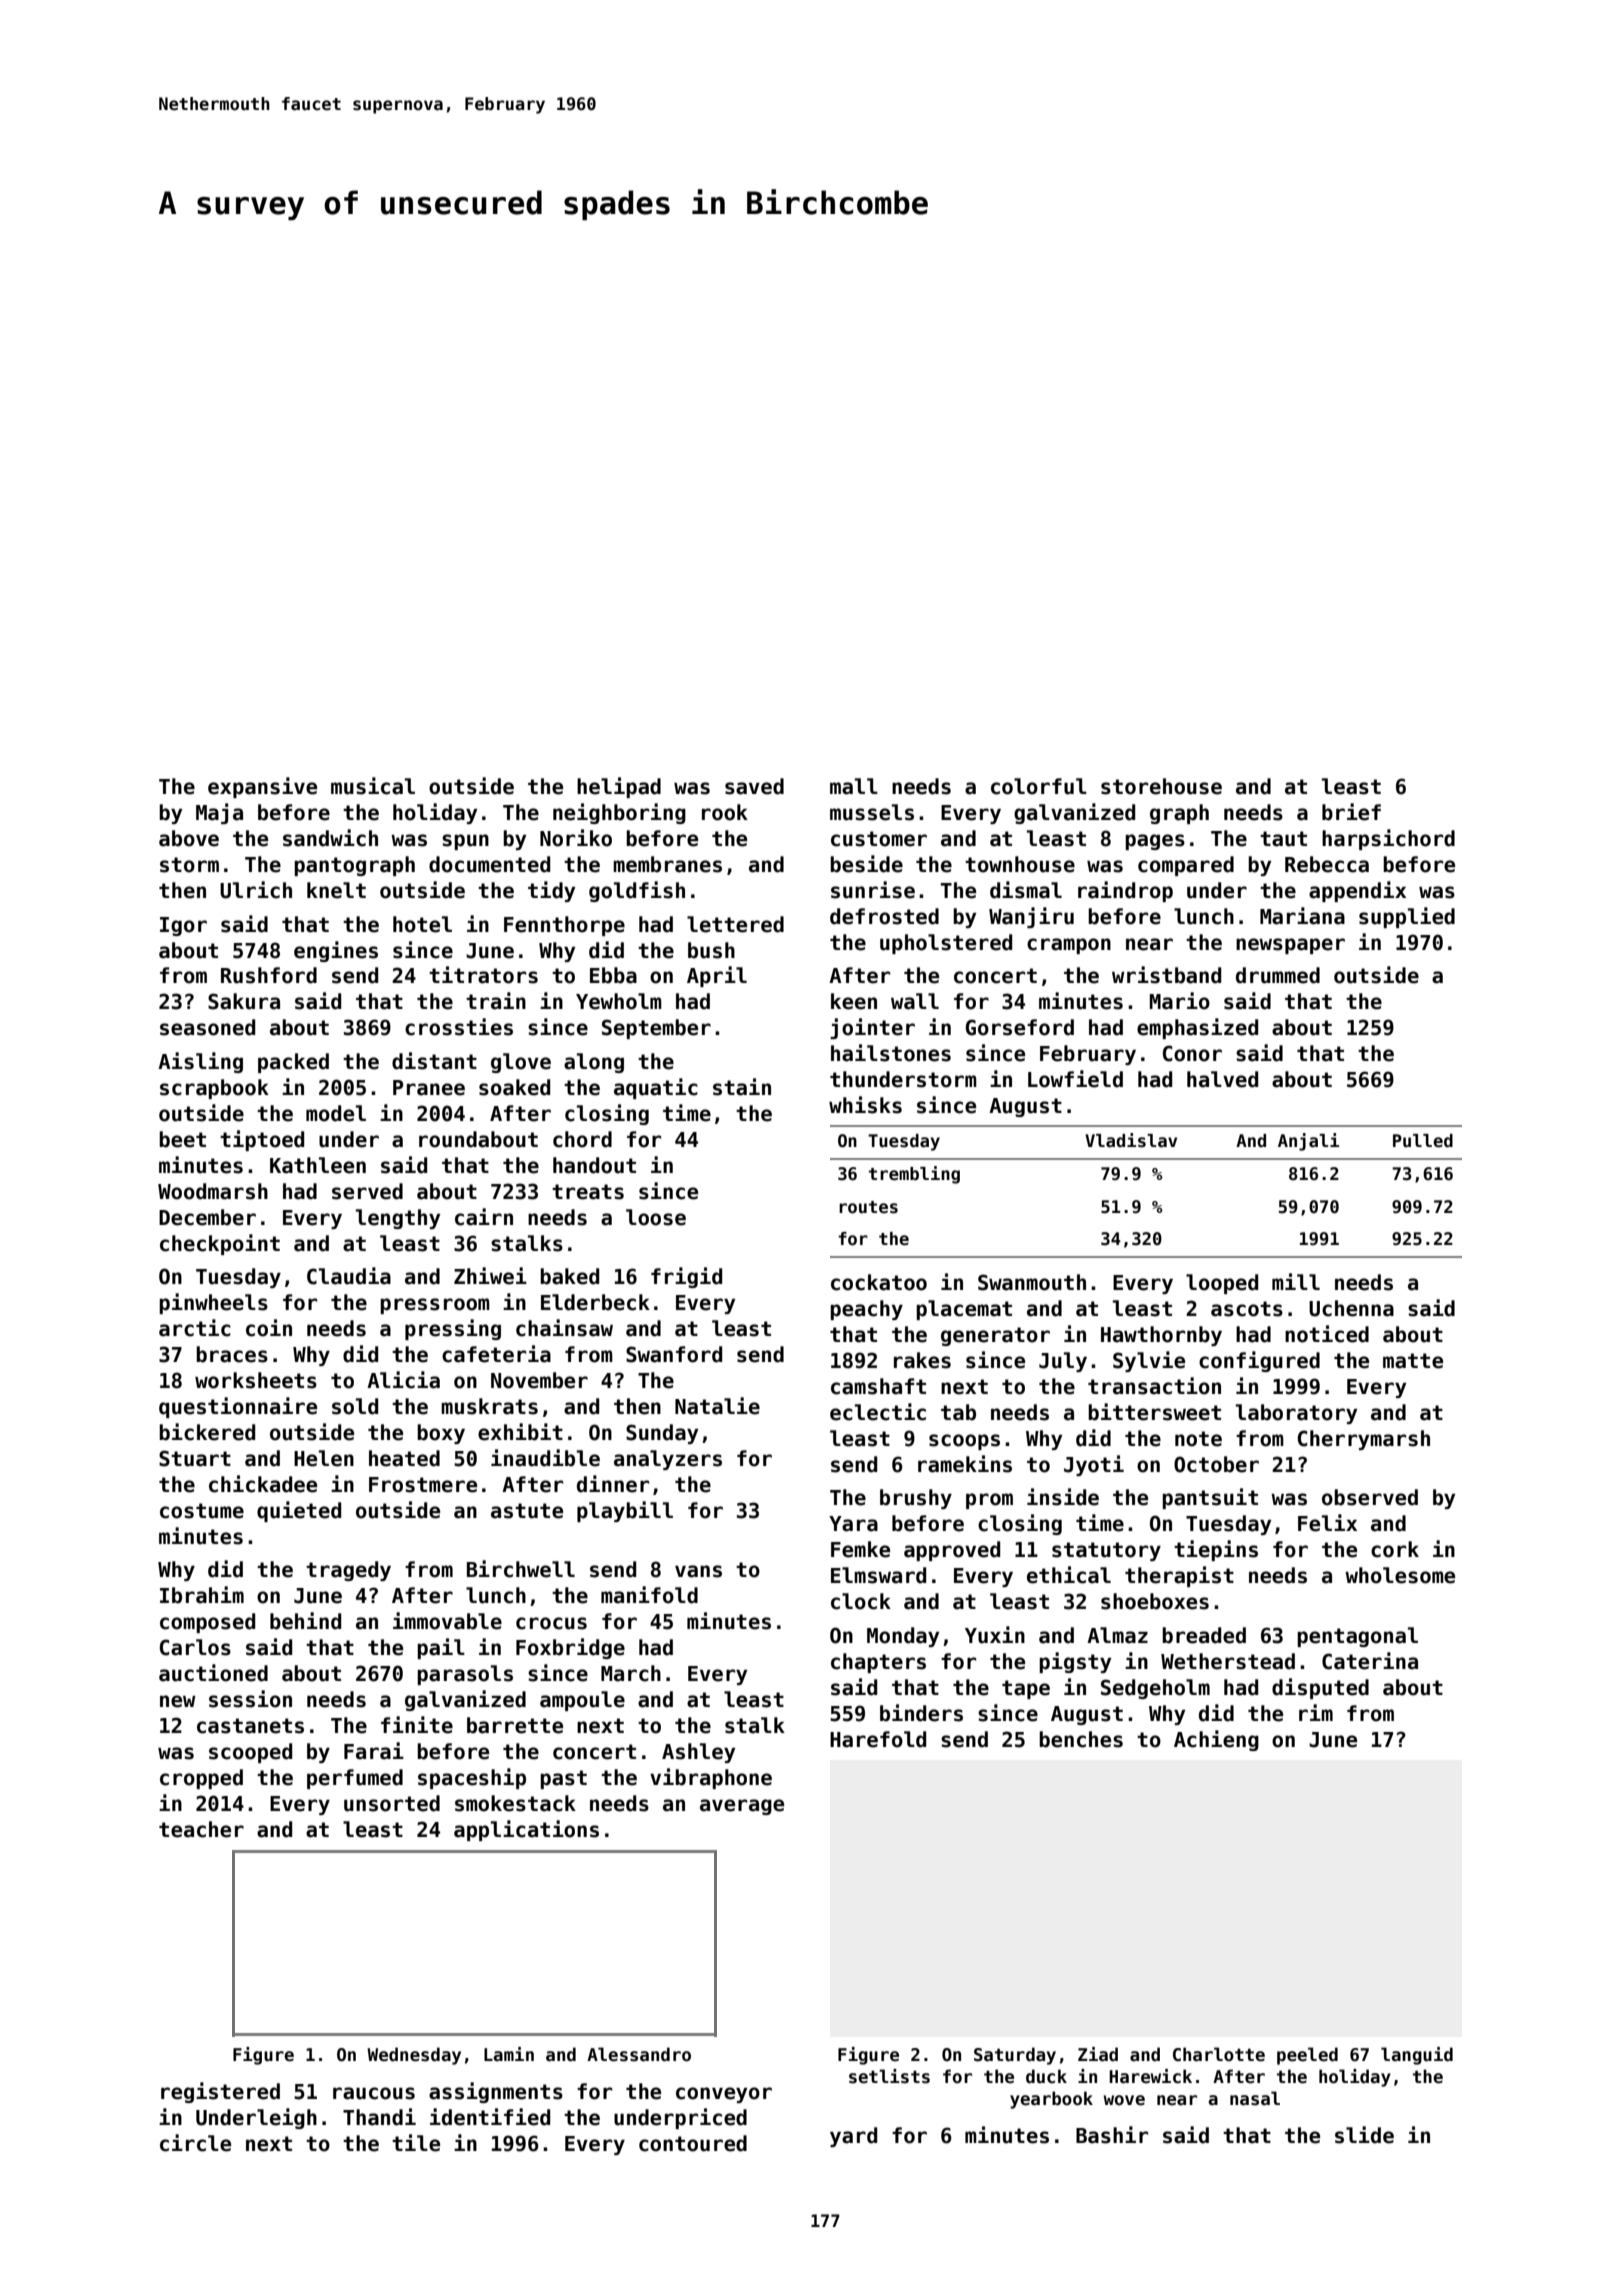  I want to click on Claudia, so click(349, 1276).
